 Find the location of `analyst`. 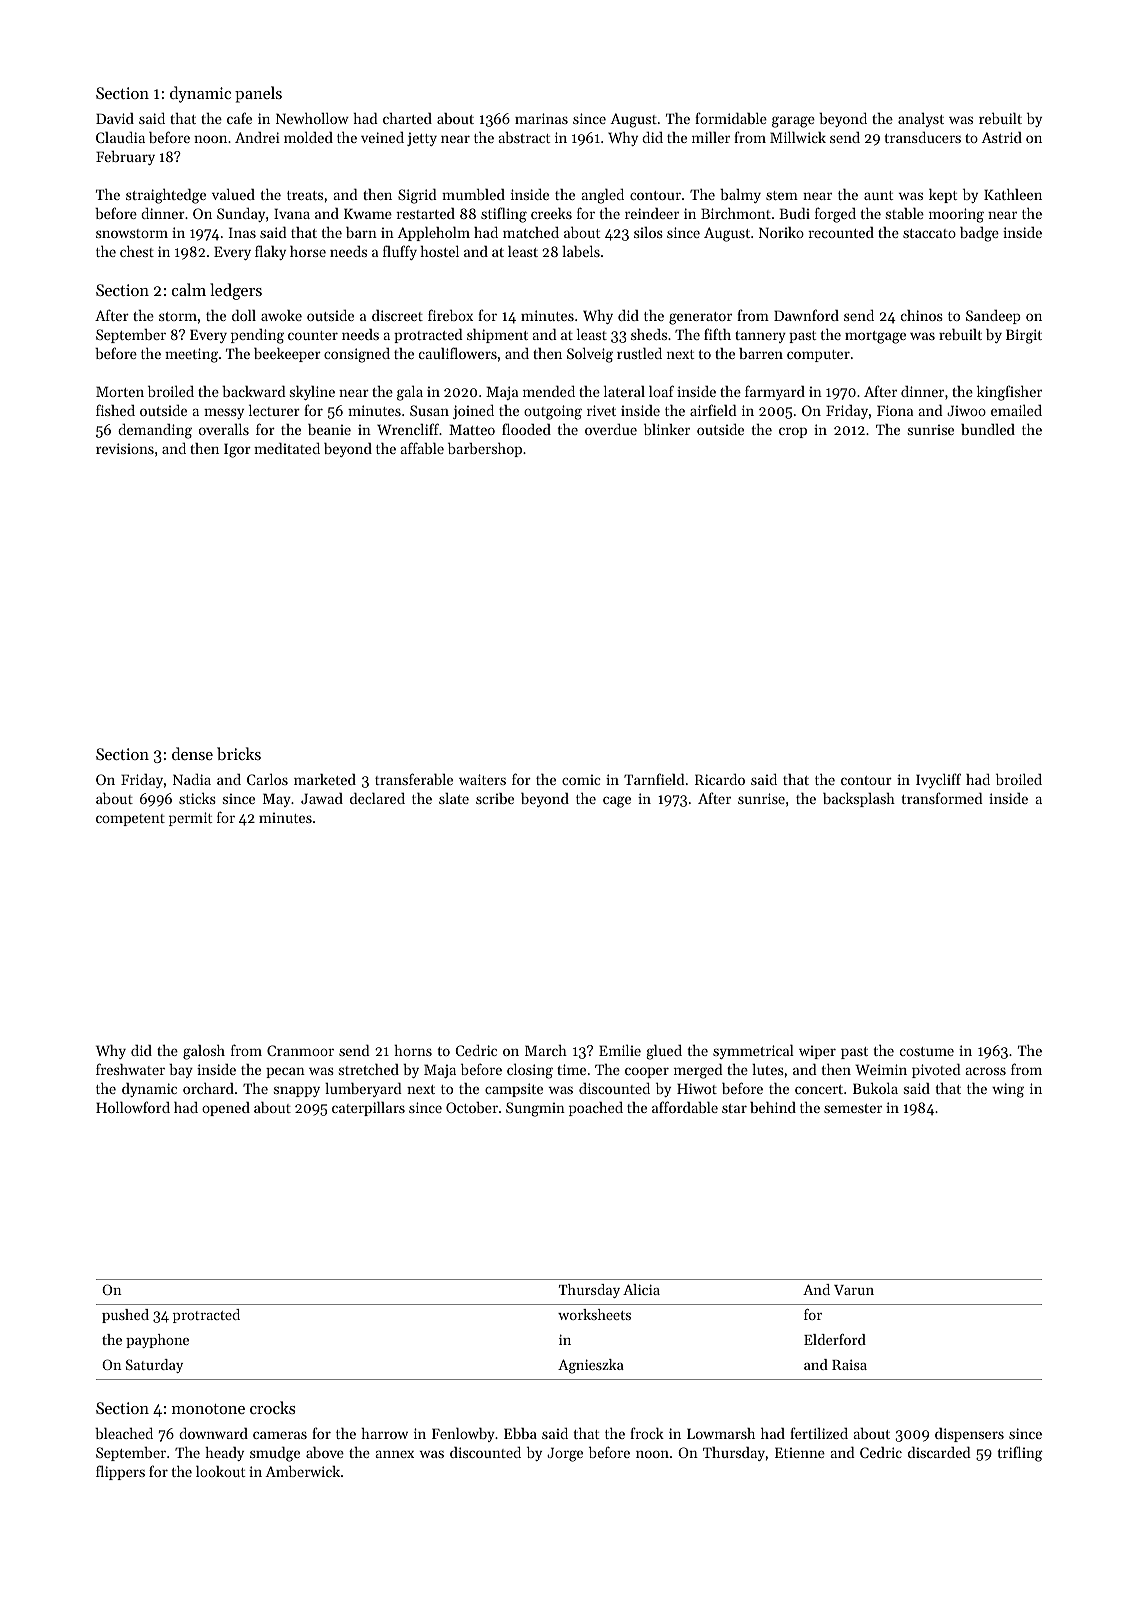

analyst is located at coordinates (921, 120).
